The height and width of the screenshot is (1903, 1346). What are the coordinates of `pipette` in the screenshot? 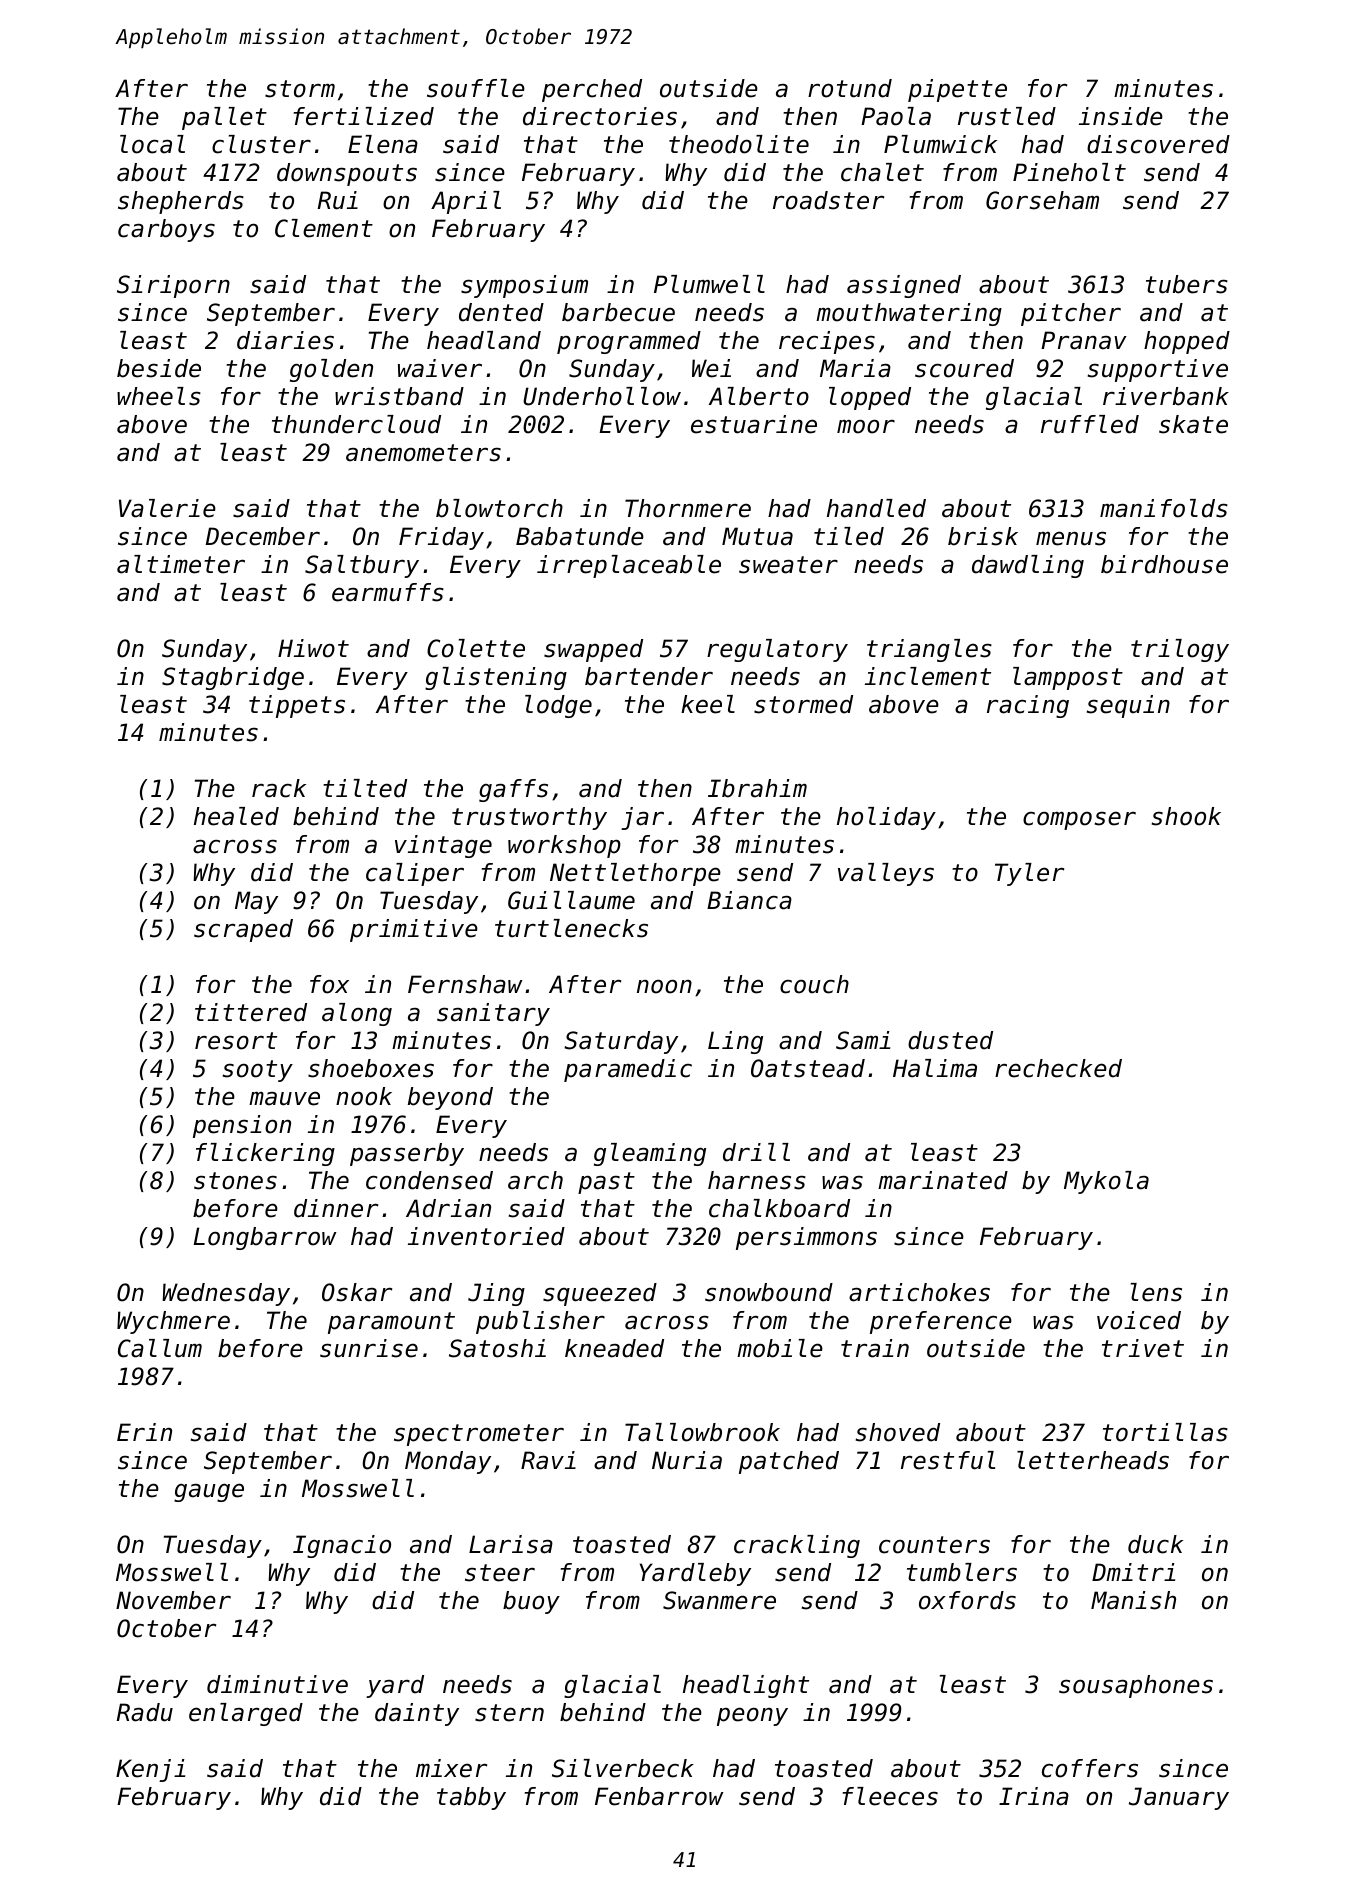 It's located at (957, 90).
